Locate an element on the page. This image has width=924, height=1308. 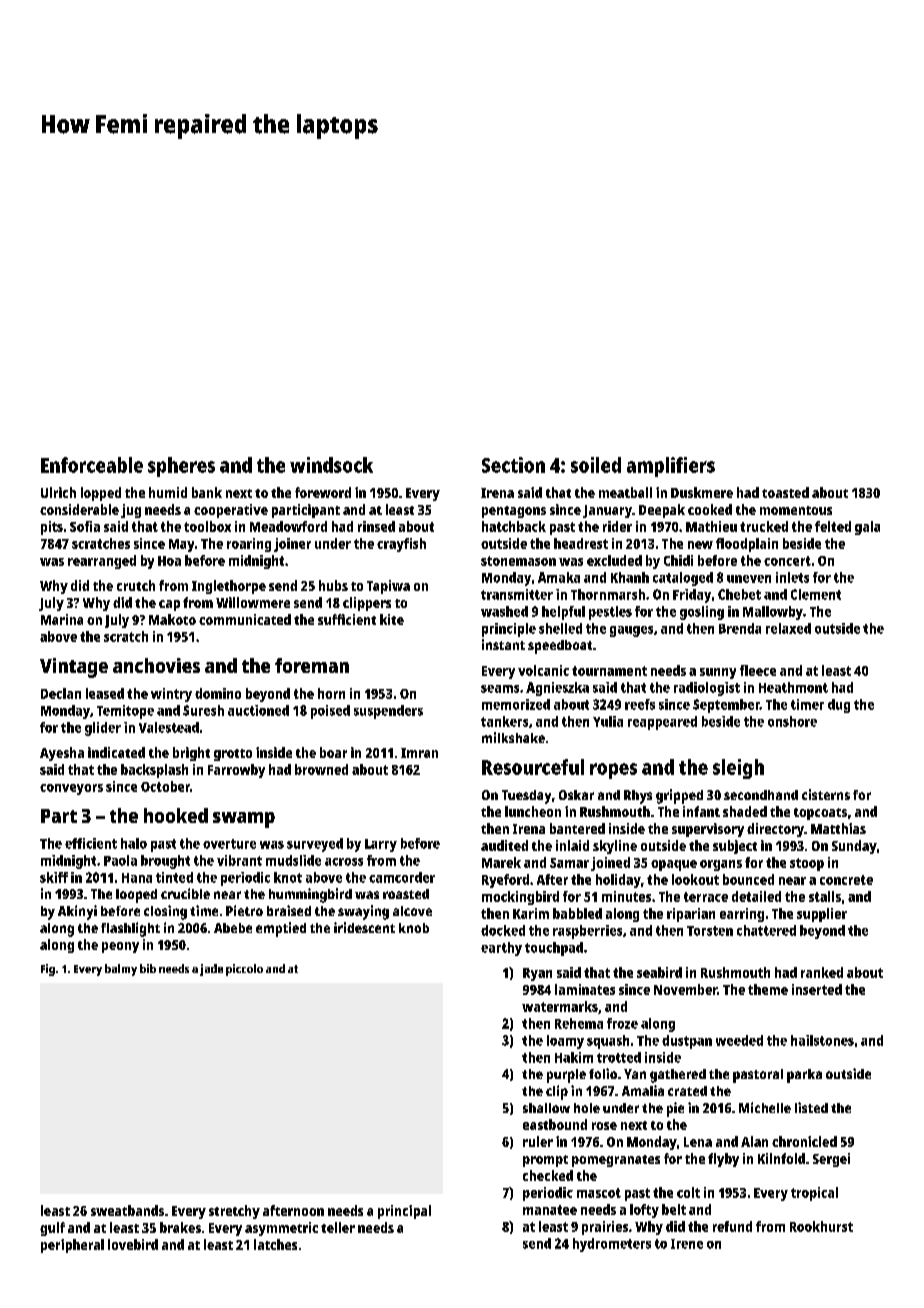
Fig is located at coordinates (48, 970).
